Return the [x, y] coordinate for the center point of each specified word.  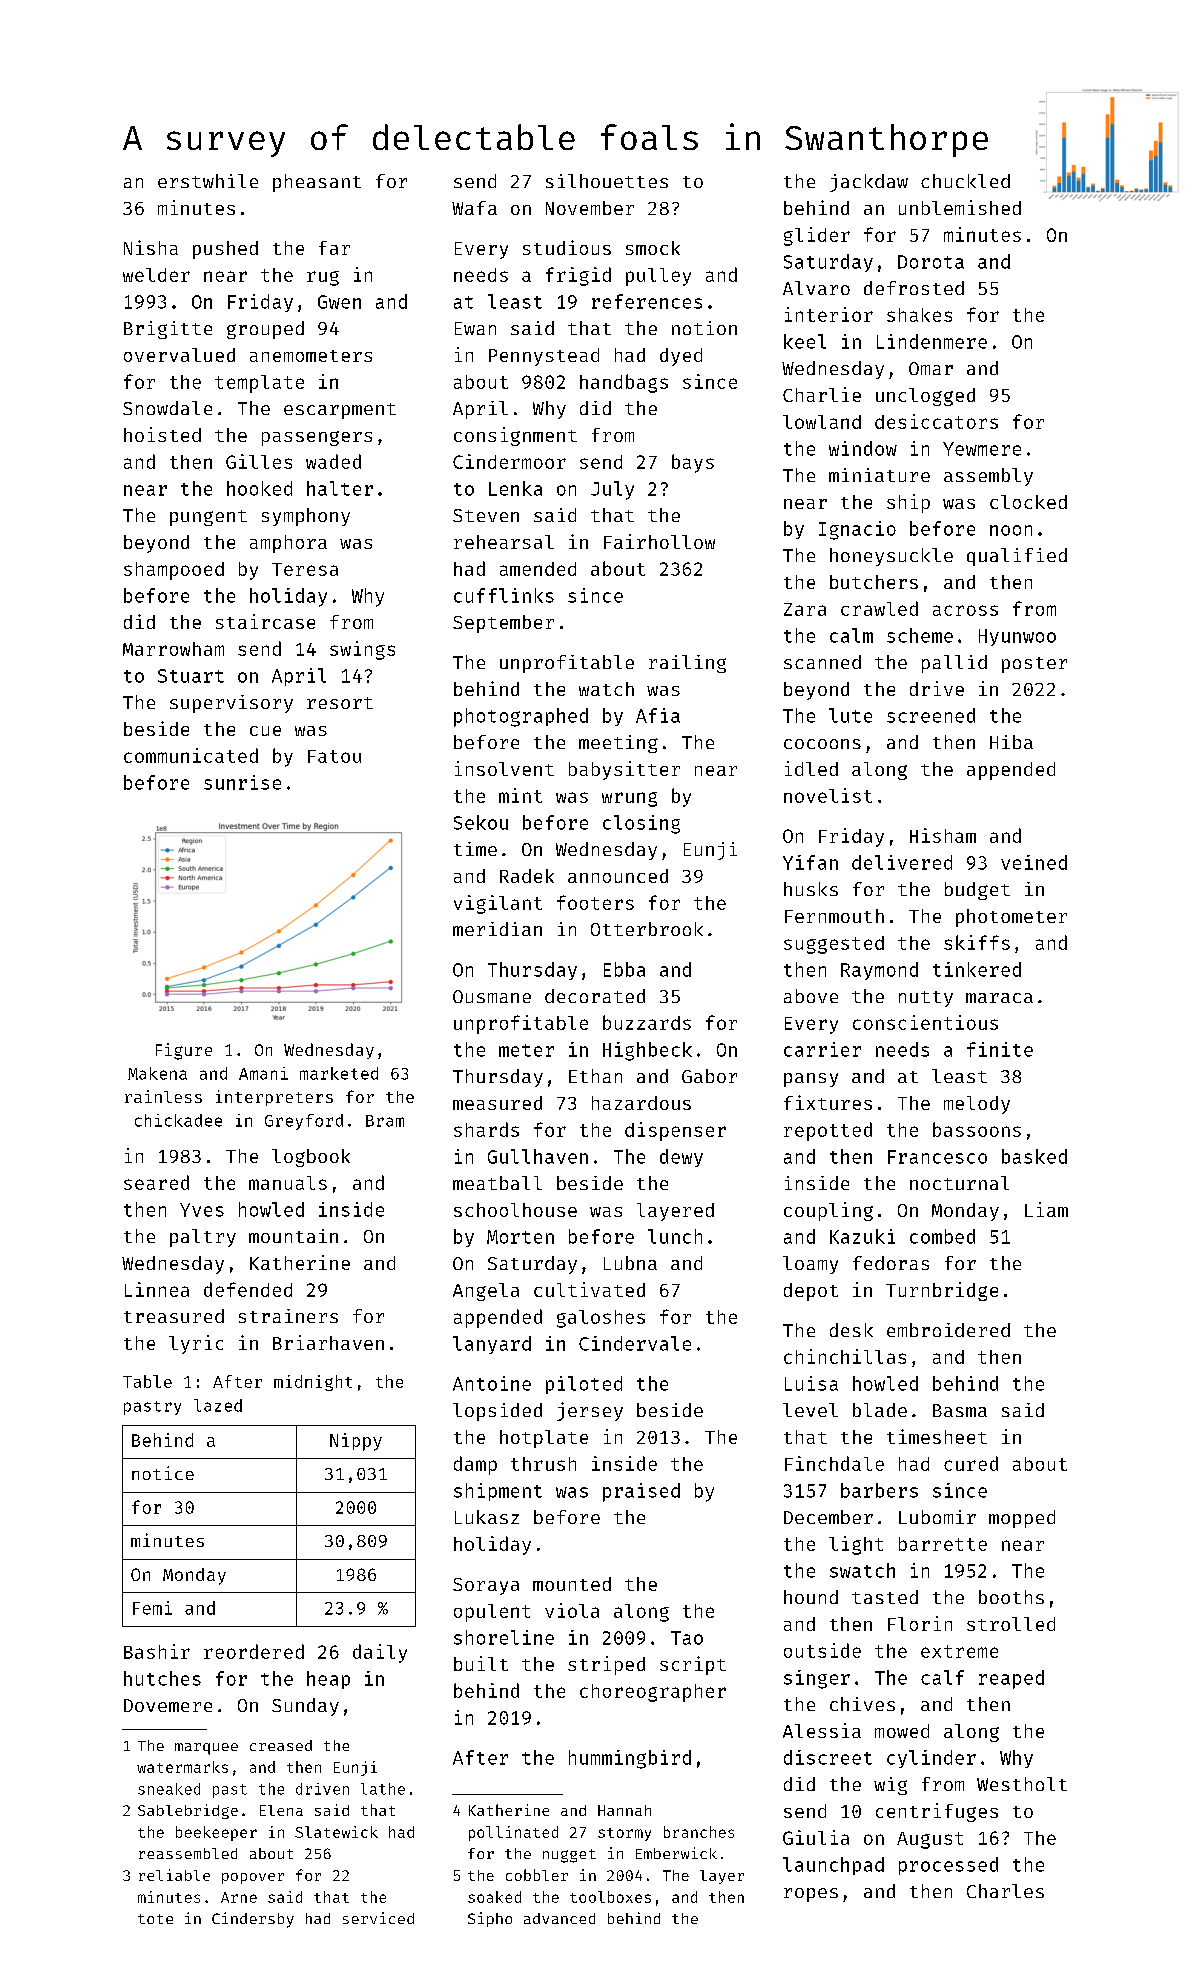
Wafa [474, 208]
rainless [163, 1096]
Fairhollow [659, 541]
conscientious [925, 1022]
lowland [822, 422]
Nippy [356, 1442]
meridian [497, 929]
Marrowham [173, 649]
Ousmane [492, 996]
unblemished [960, 207]
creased [281, 1745]
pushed [225, 250]
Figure [184, 1051]
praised [641, 1492]
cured [971, 1463]
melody [977, 1105]
